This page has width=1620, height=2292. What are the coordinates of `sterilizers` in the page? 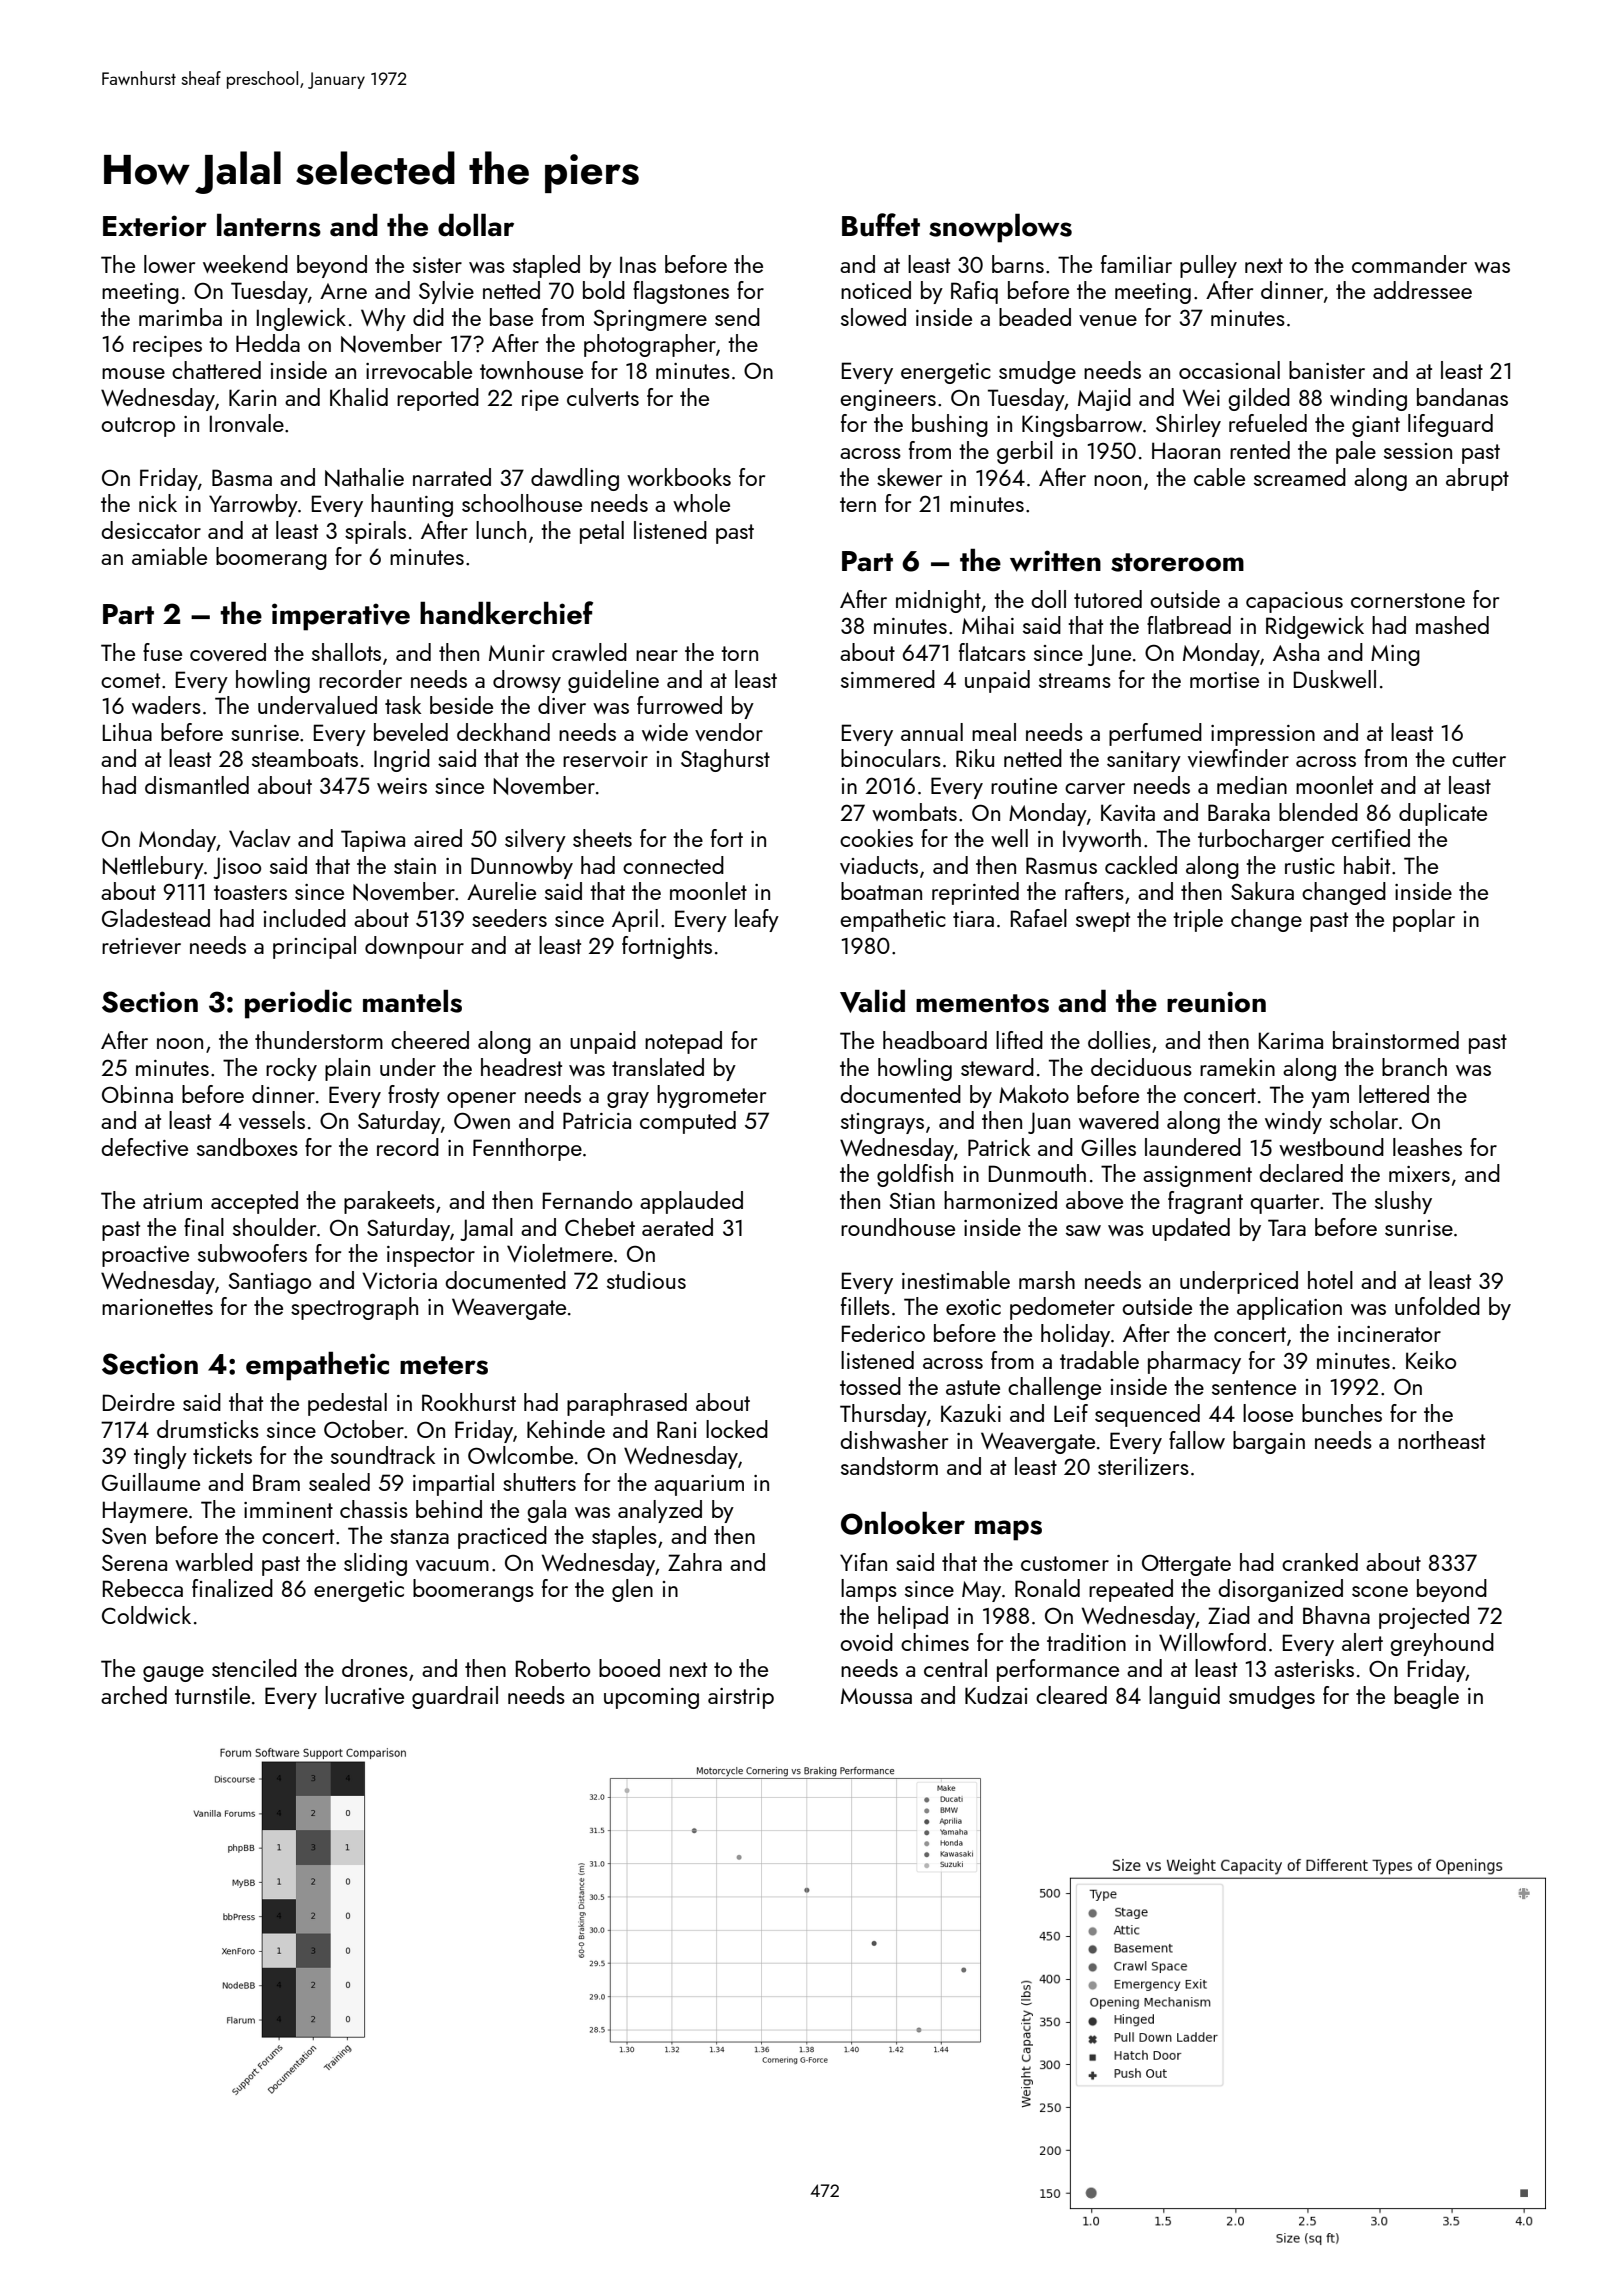 It's located at (1143, 1466).
